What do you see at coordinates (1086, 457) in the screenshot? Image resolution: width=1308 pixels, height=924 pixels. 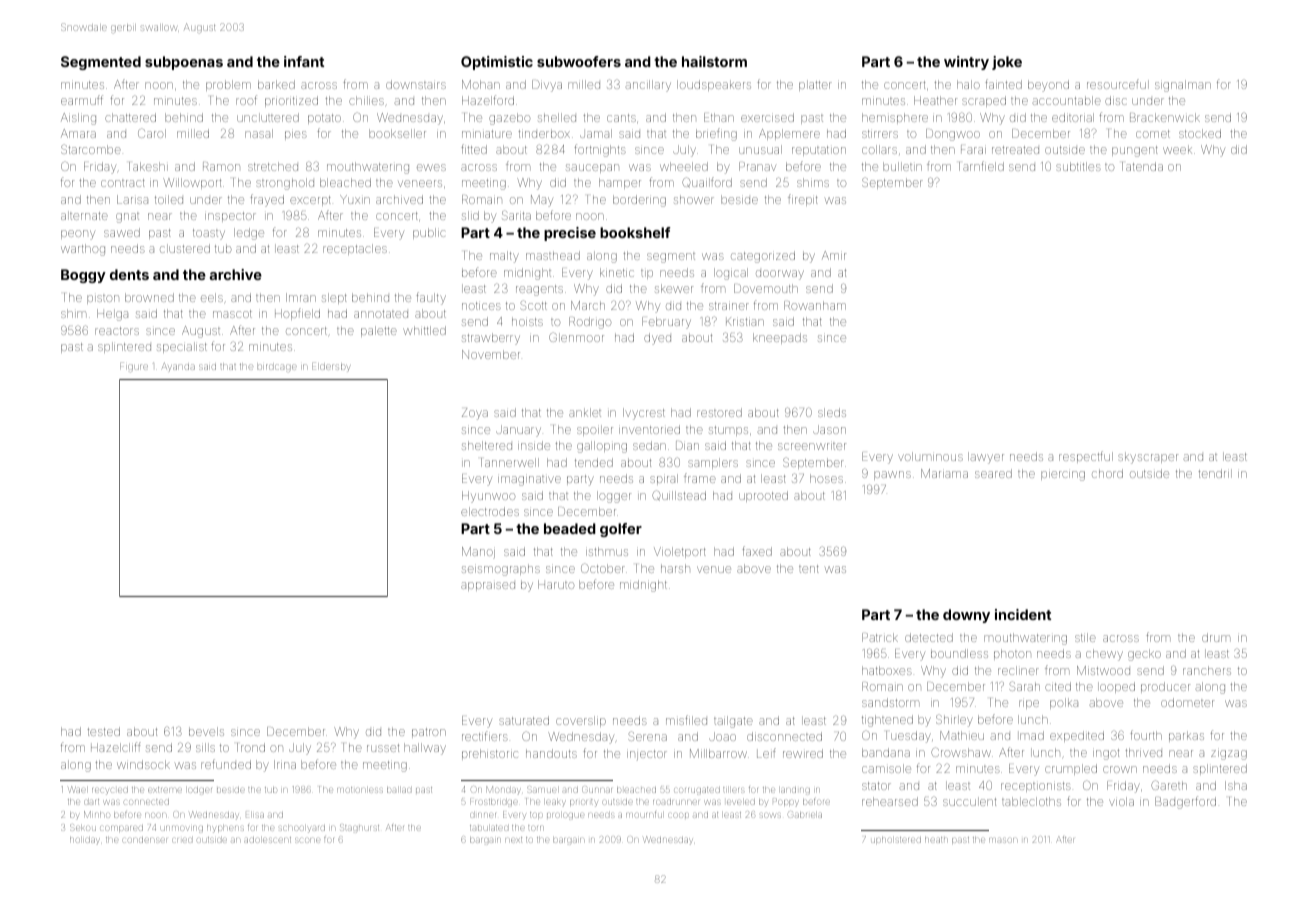 I see `respectful` at bounding box center [1086, 457].
